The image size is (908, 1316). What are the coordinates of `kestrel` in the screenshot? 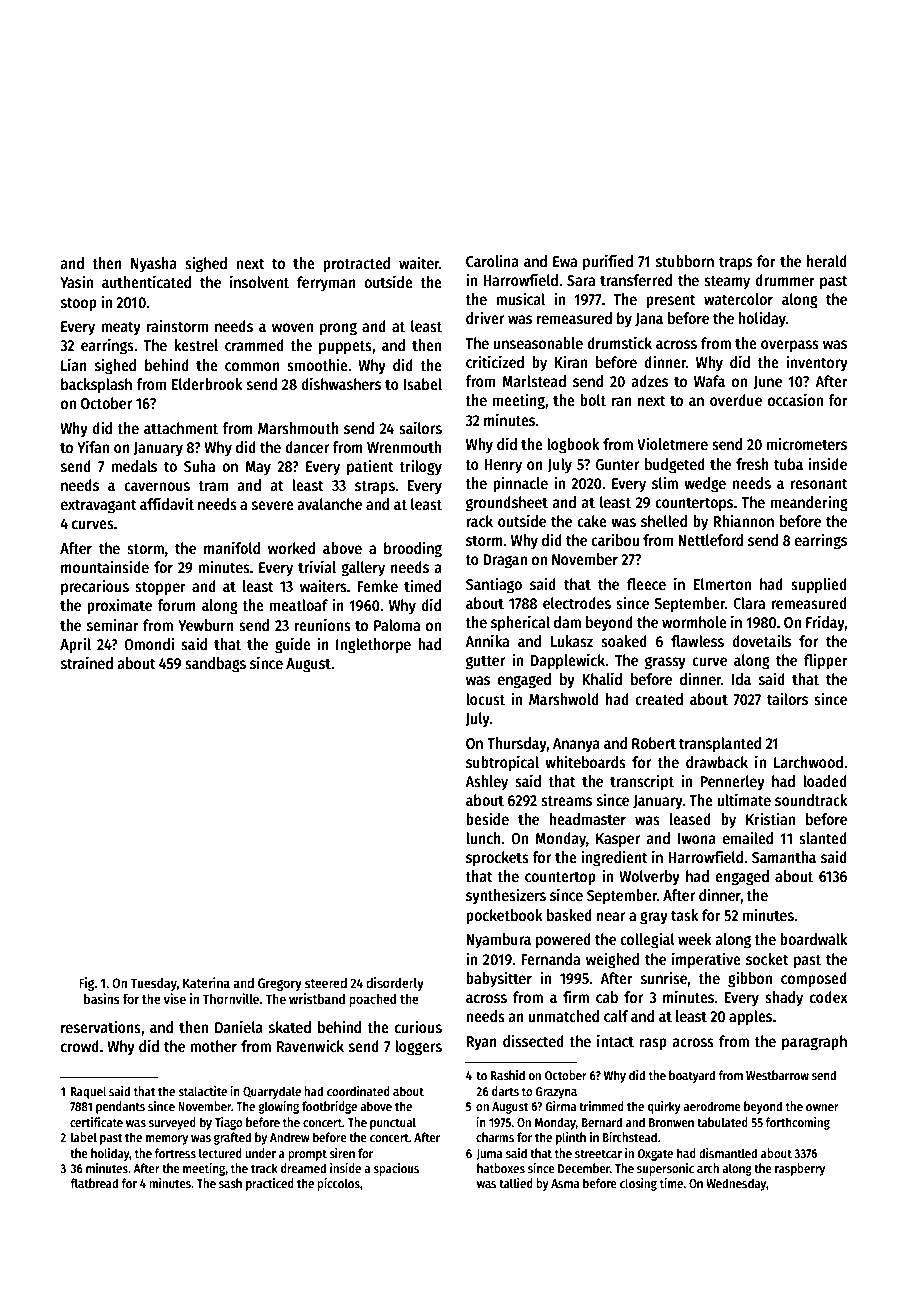 It's located at (196, 345).
